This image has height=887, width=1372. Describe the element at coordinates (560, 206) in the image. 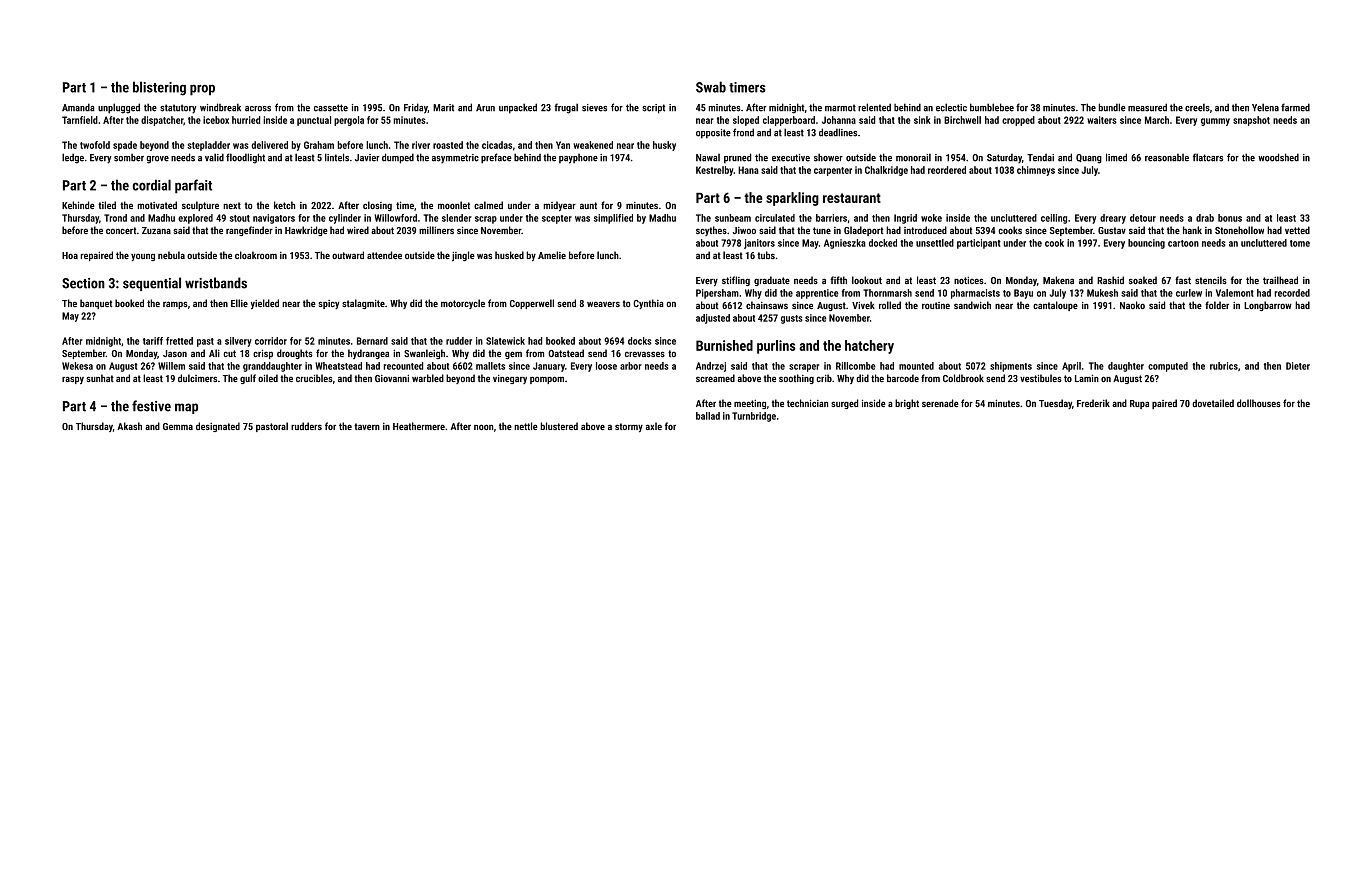

I see `midyear` at that location.
